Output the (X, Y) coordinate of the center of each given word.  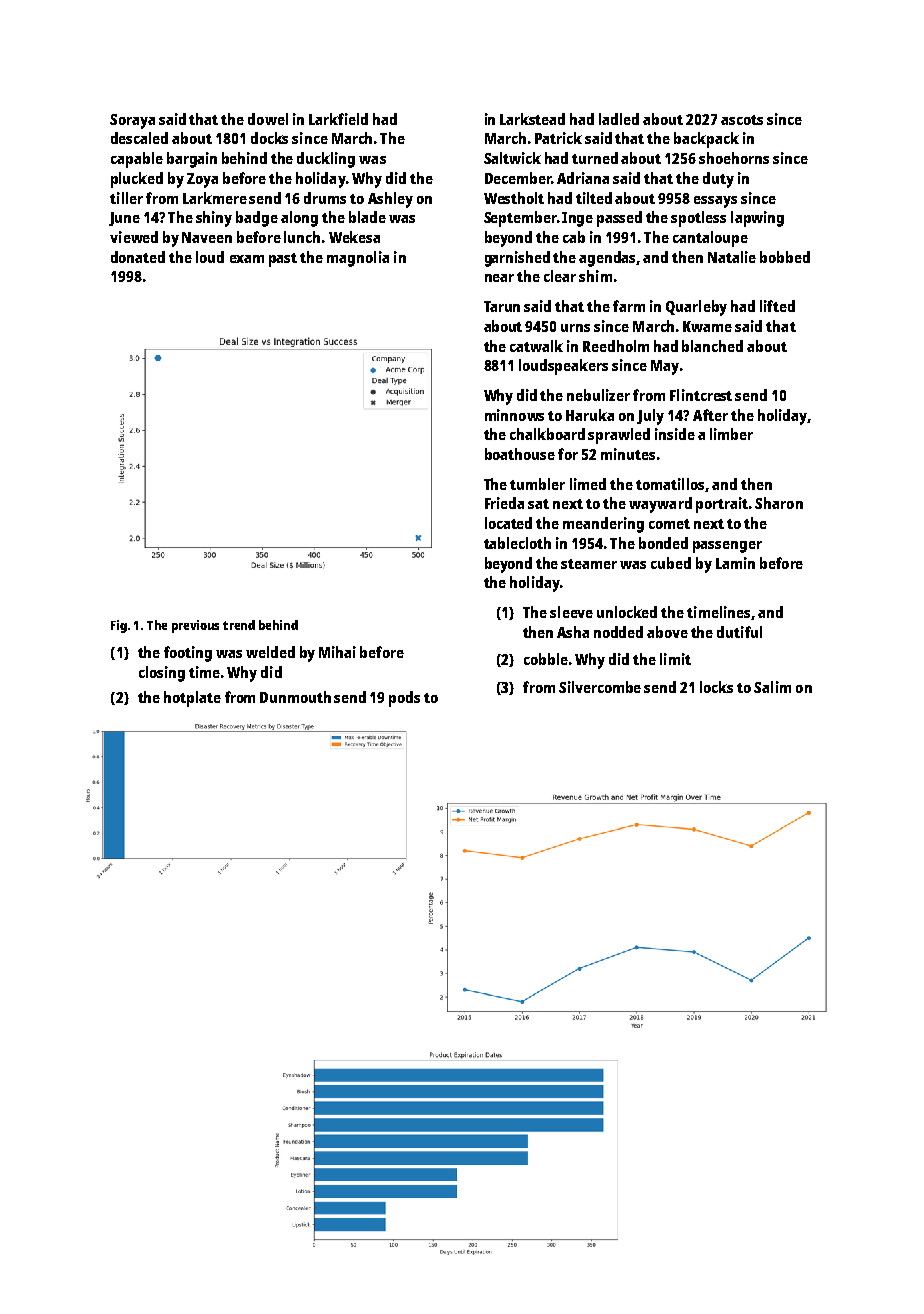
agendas (608, 259)
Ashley (390, 200)
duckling (326, 160)
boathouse (520, 454)
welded (270, 652)
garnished (517, 259)
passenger (727, 547)
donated (138, 257)
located (508, 523)
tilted (594, 198)
